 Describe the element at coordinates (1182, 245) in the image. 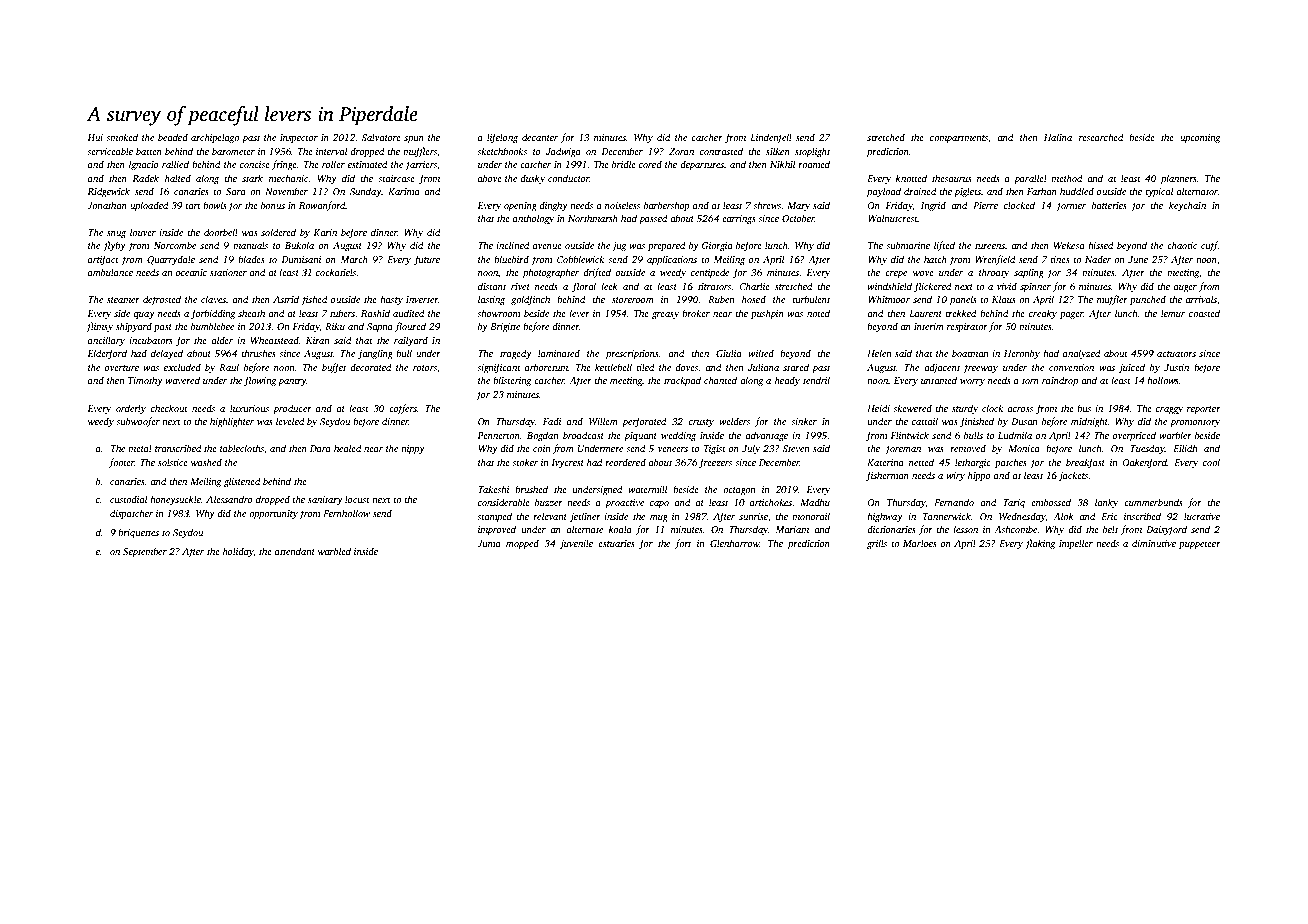

I see `chaotic` at that location.
